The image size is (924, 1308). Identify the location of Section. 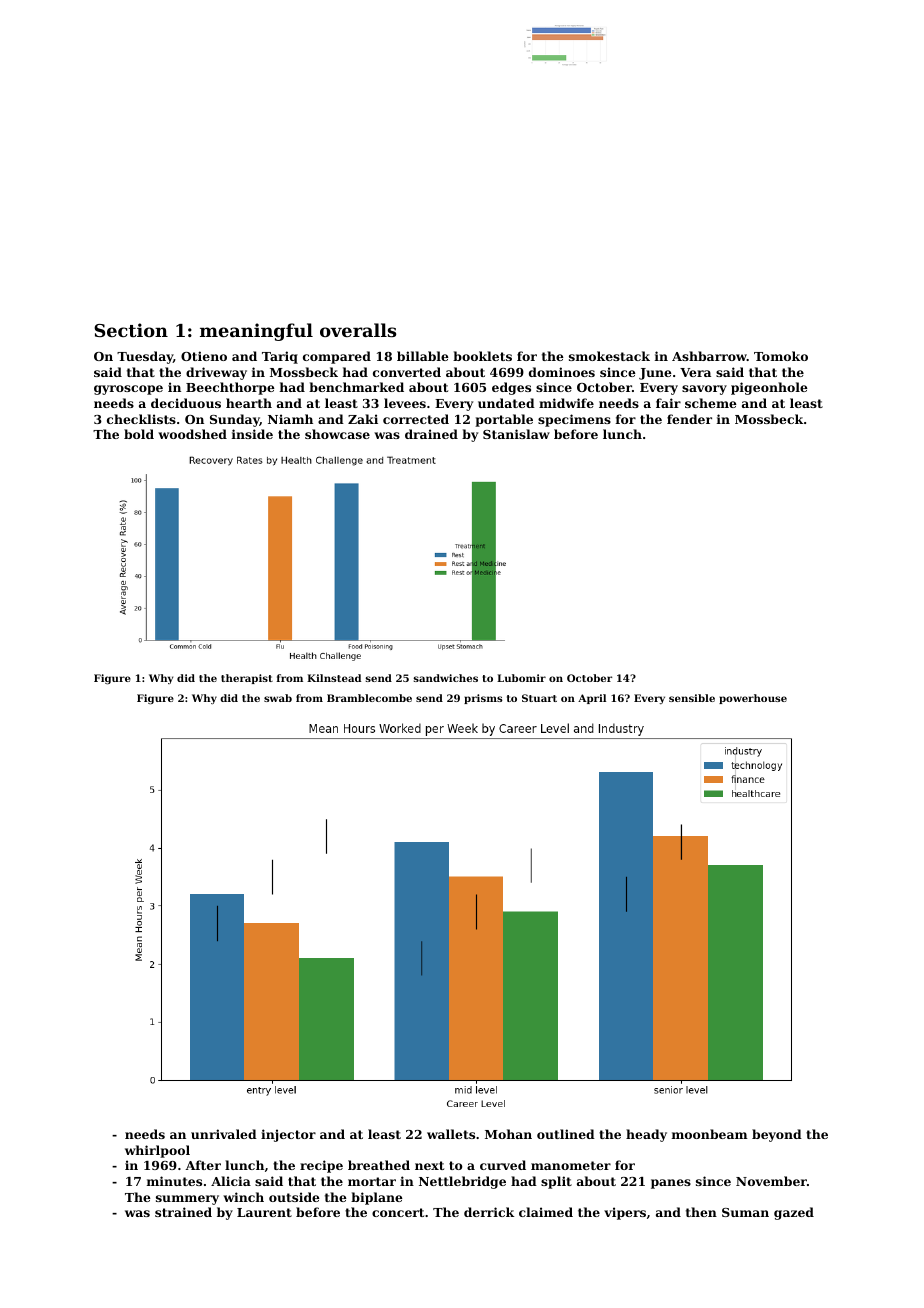
(131, 330).
